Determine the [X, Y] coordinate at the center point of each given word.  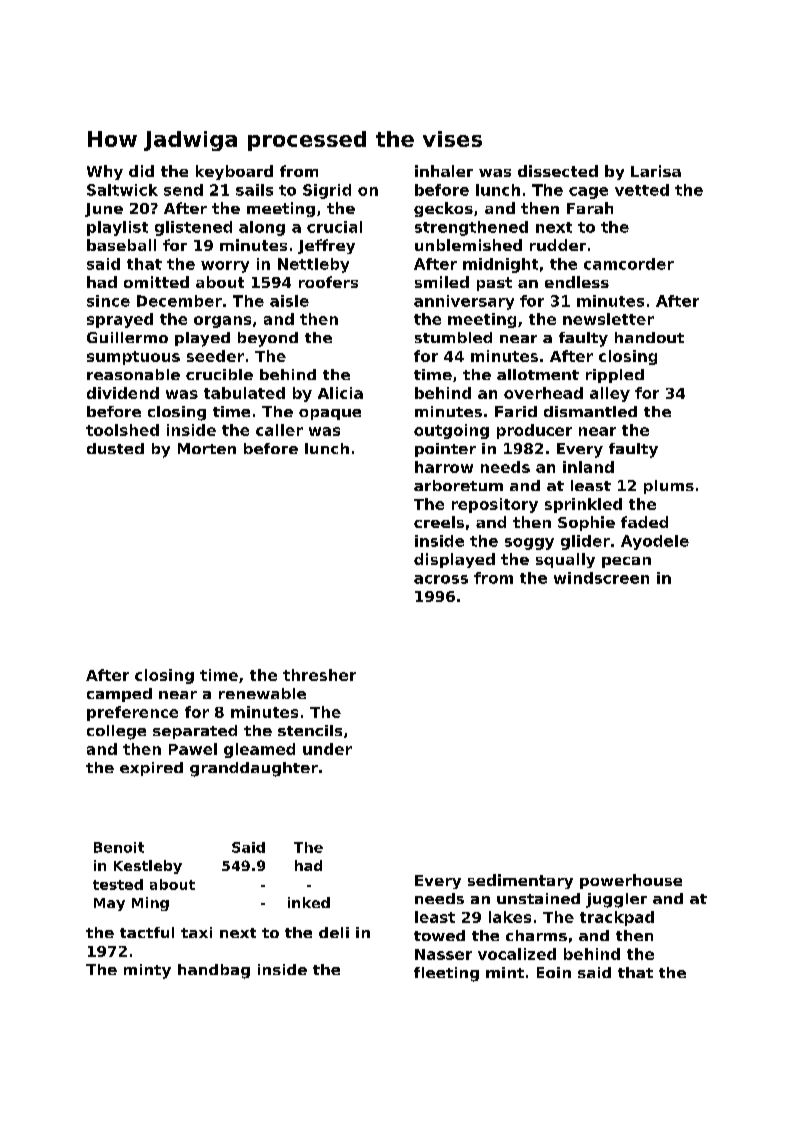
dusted [115, 448]
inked [309, 902]
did [141, 171]
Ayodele [655, 542]
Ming [150, 904]
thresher [319, 675]
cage [588, 193]
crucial [334, 227]
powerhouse [631, 881]
